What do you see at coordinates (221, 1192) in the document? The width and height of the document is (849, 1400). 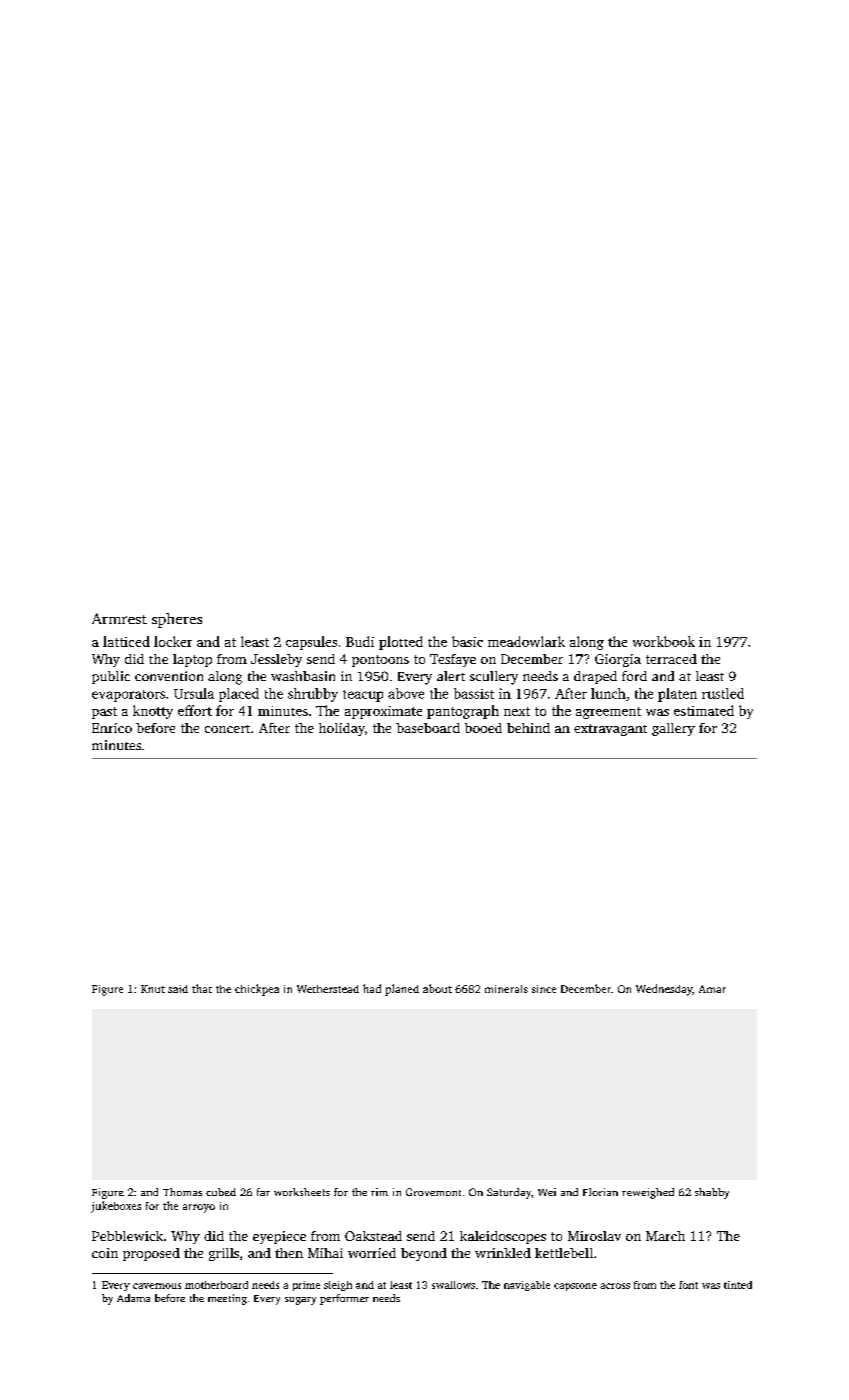 I see `cubed` at bounding box center [221, 1192].
